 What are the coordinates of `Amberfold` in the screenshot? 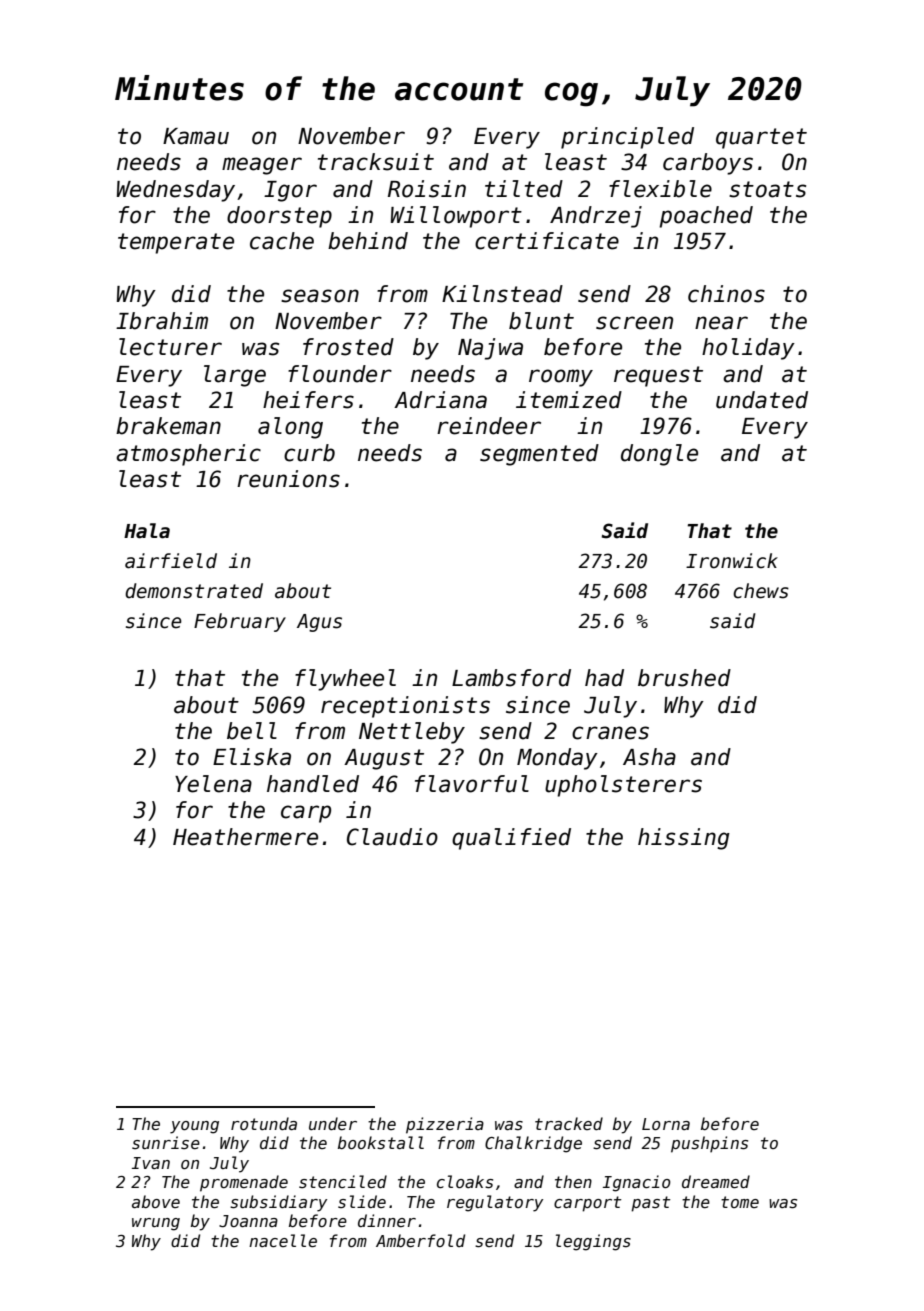 It's located at (420, 1240).
